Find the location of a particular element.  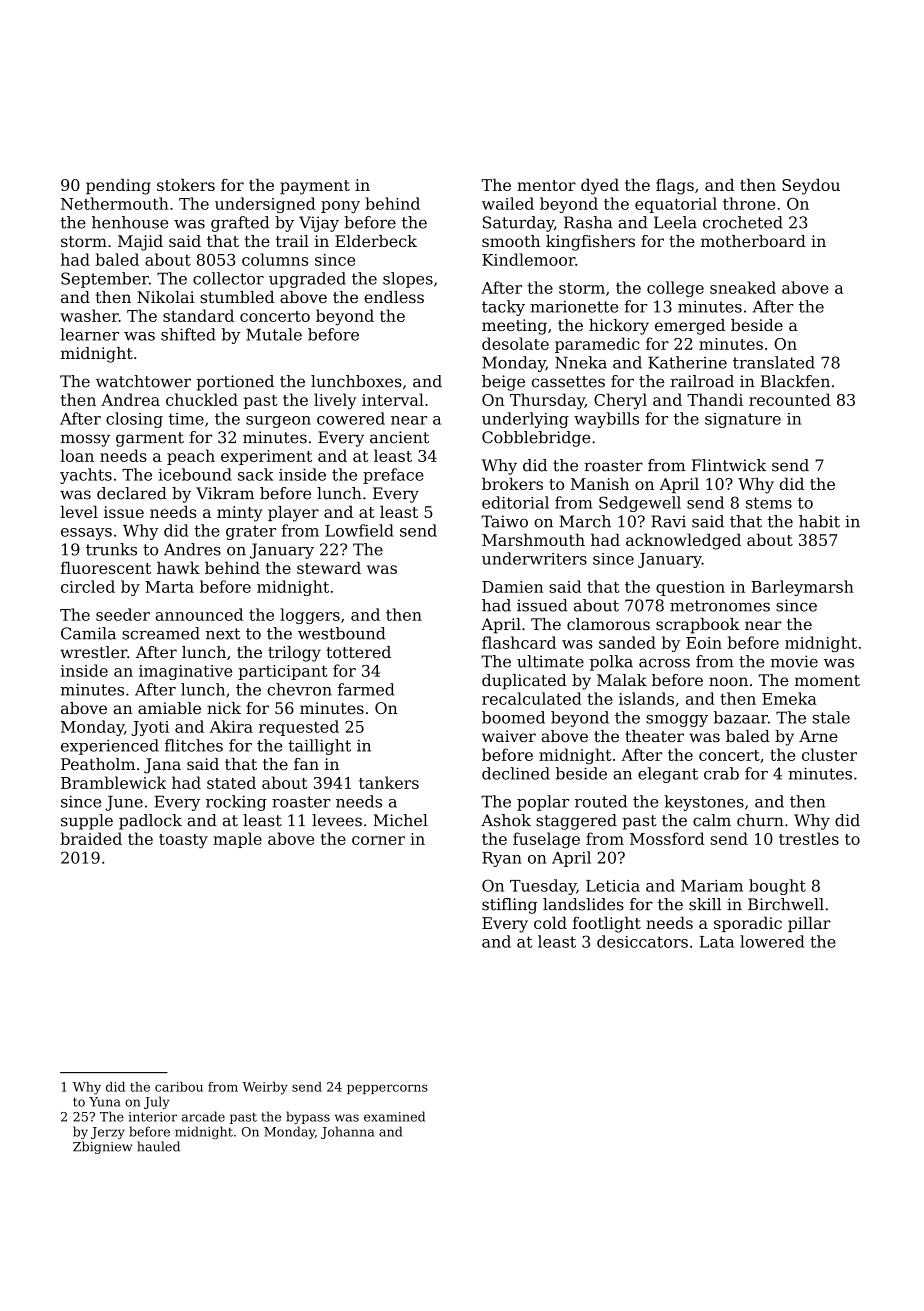

clamorous is located at coordinates (608, 624).
